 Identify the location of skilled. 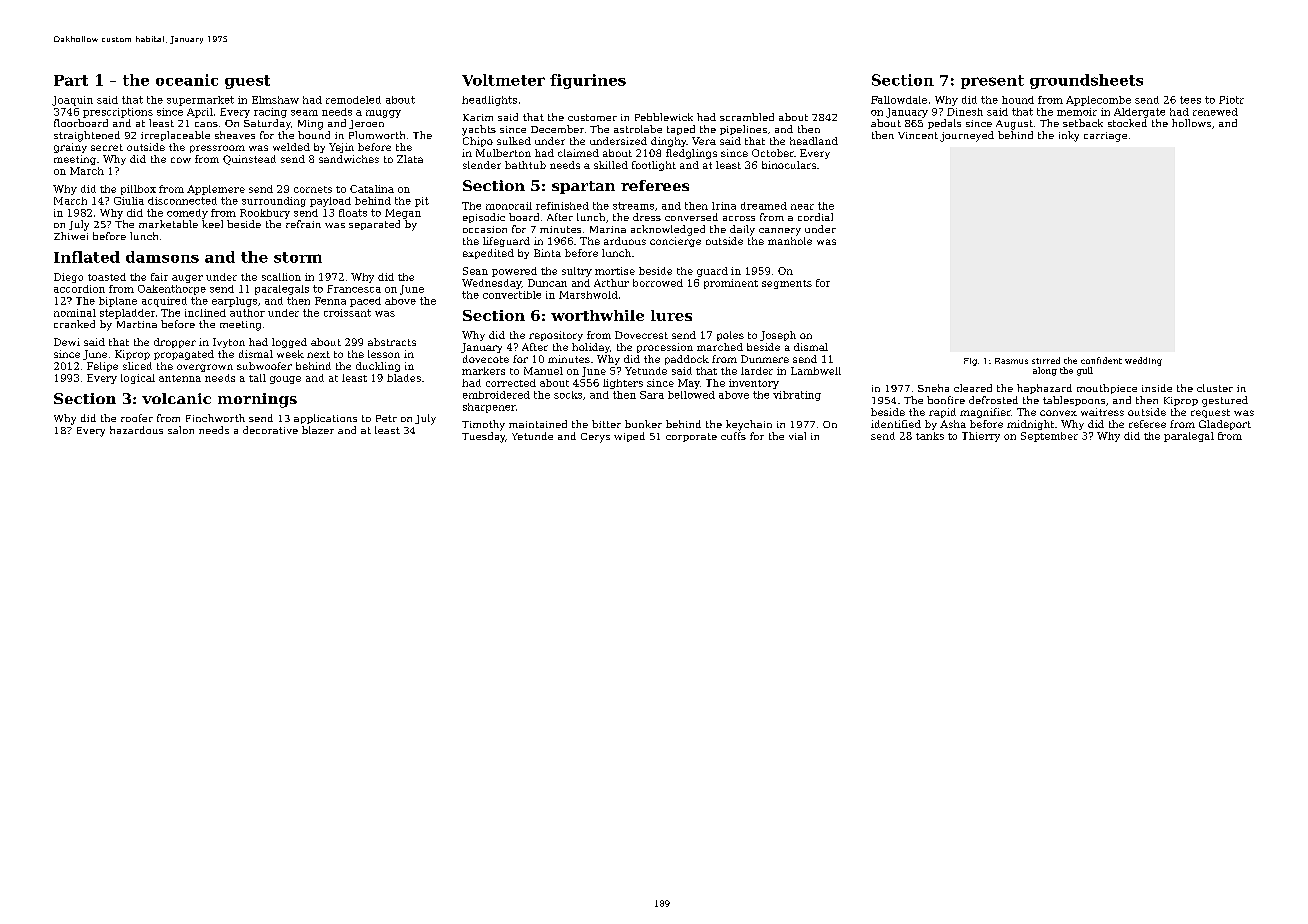
(611, 165).
